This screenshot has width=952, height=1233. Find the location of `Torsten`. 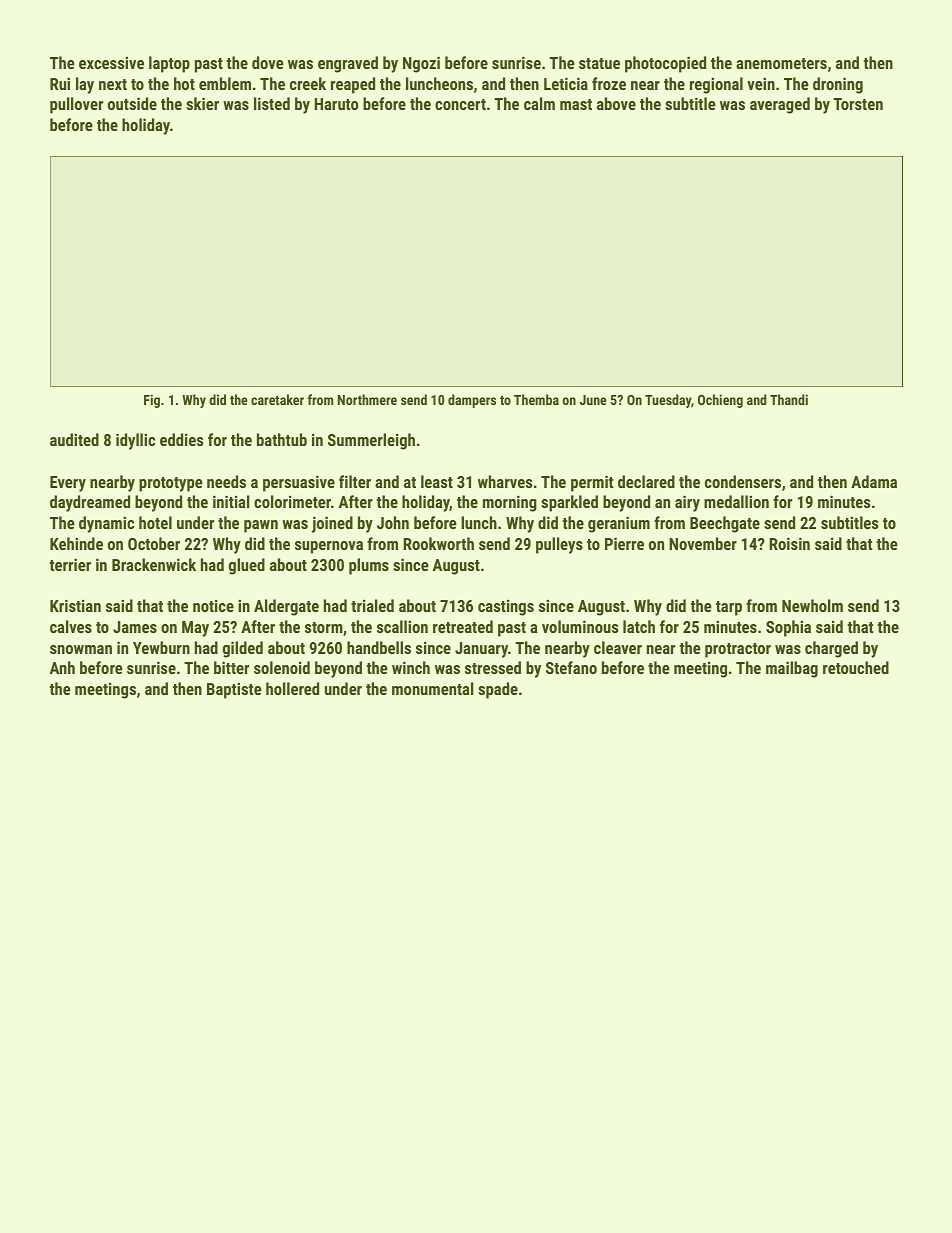

Torsten is located at coordinates (858, 104).
